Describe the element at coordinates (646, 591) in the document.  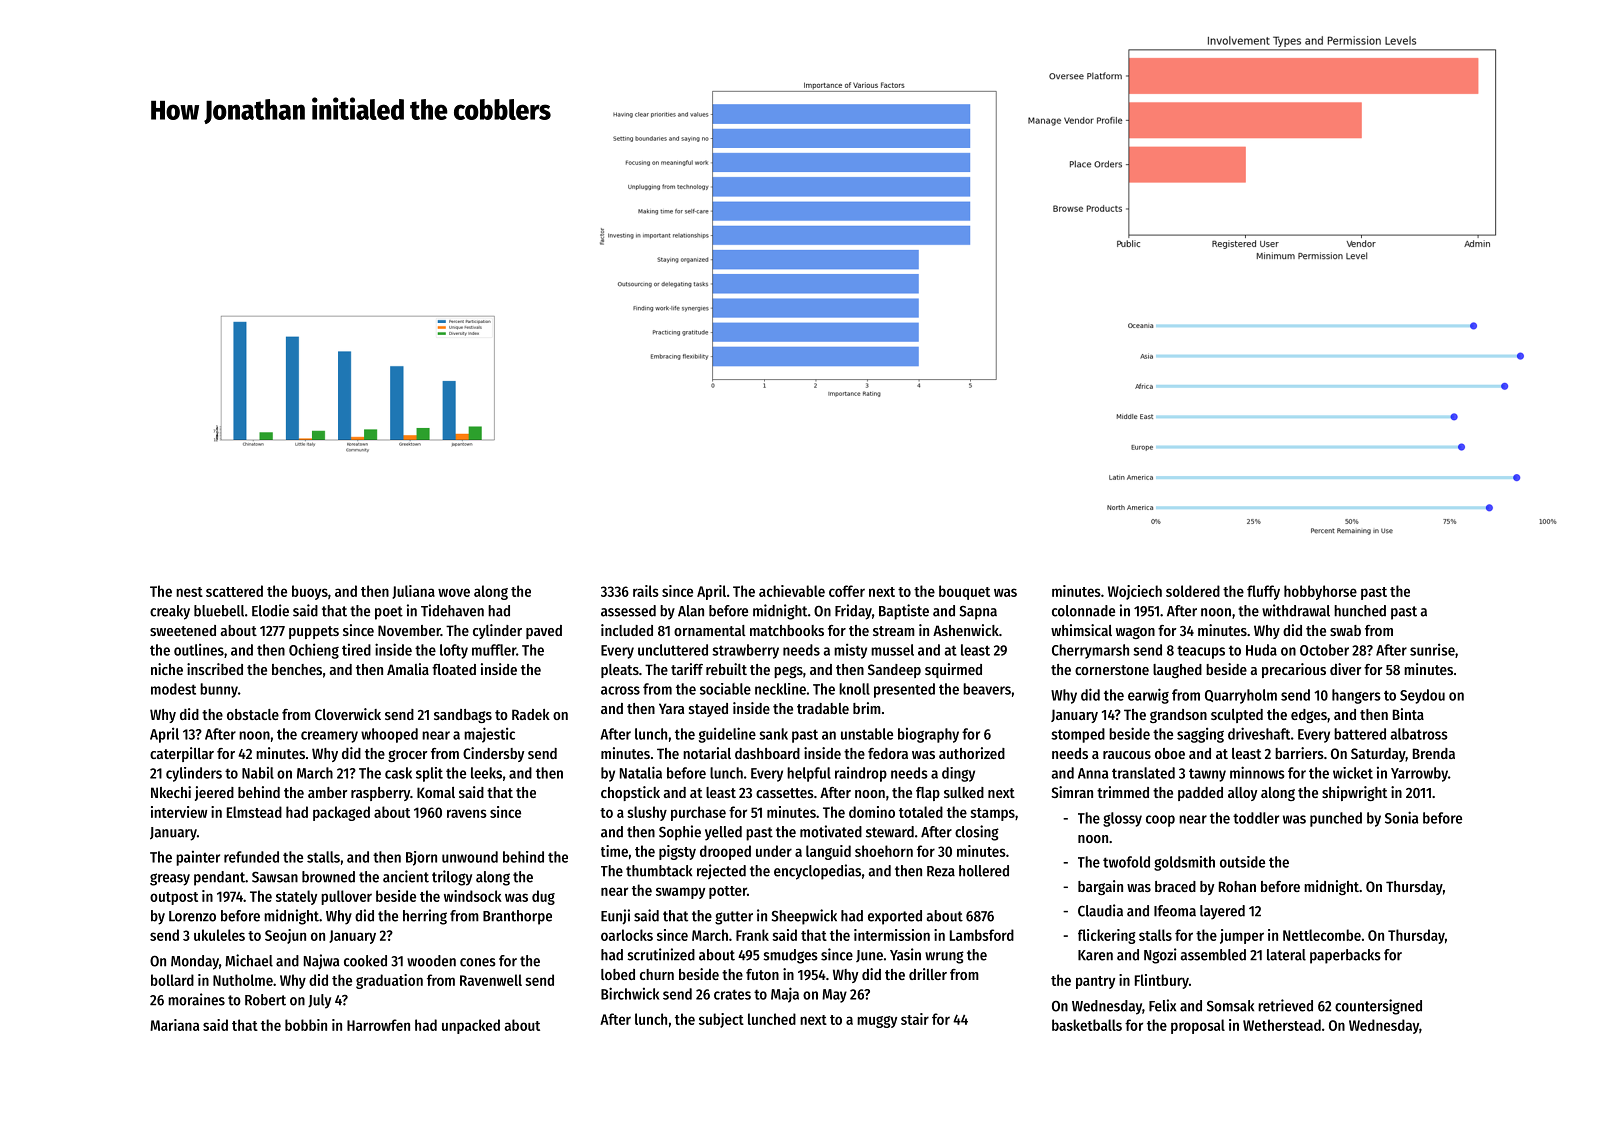
I see `rails` at that location.
